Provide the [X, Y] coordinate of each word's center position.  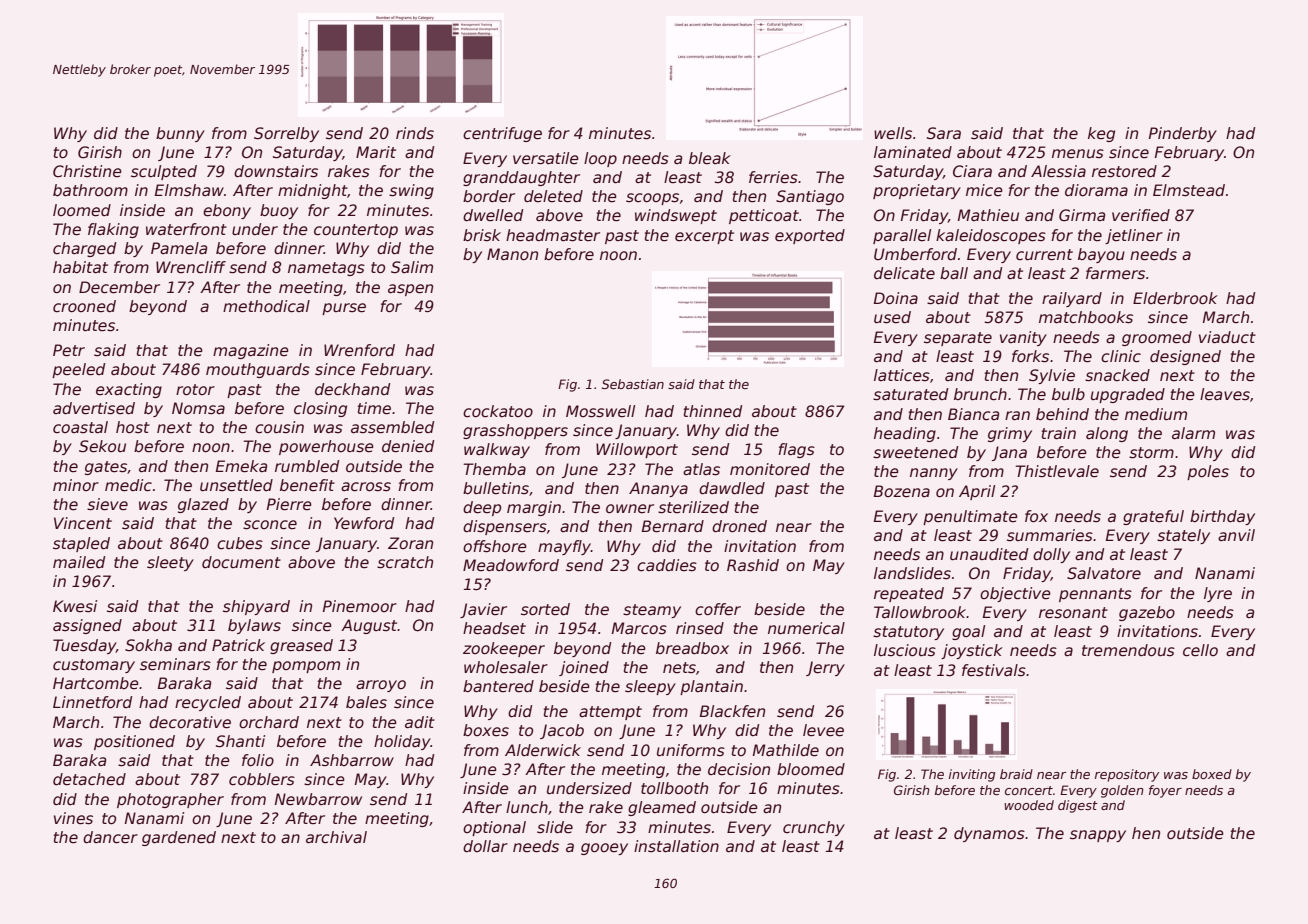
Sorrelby [286, 134]
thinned [713, 411]
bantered [498, 686]
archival [336, 837]
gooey [604, 849]
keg [1101, 134]
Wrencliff [191, 267]
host [133, 427]
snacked [1117, 375]
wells [893, 133]
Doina [896, 298]
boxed [1212, 774]
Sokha [148, 645]
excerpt [704, 237]
